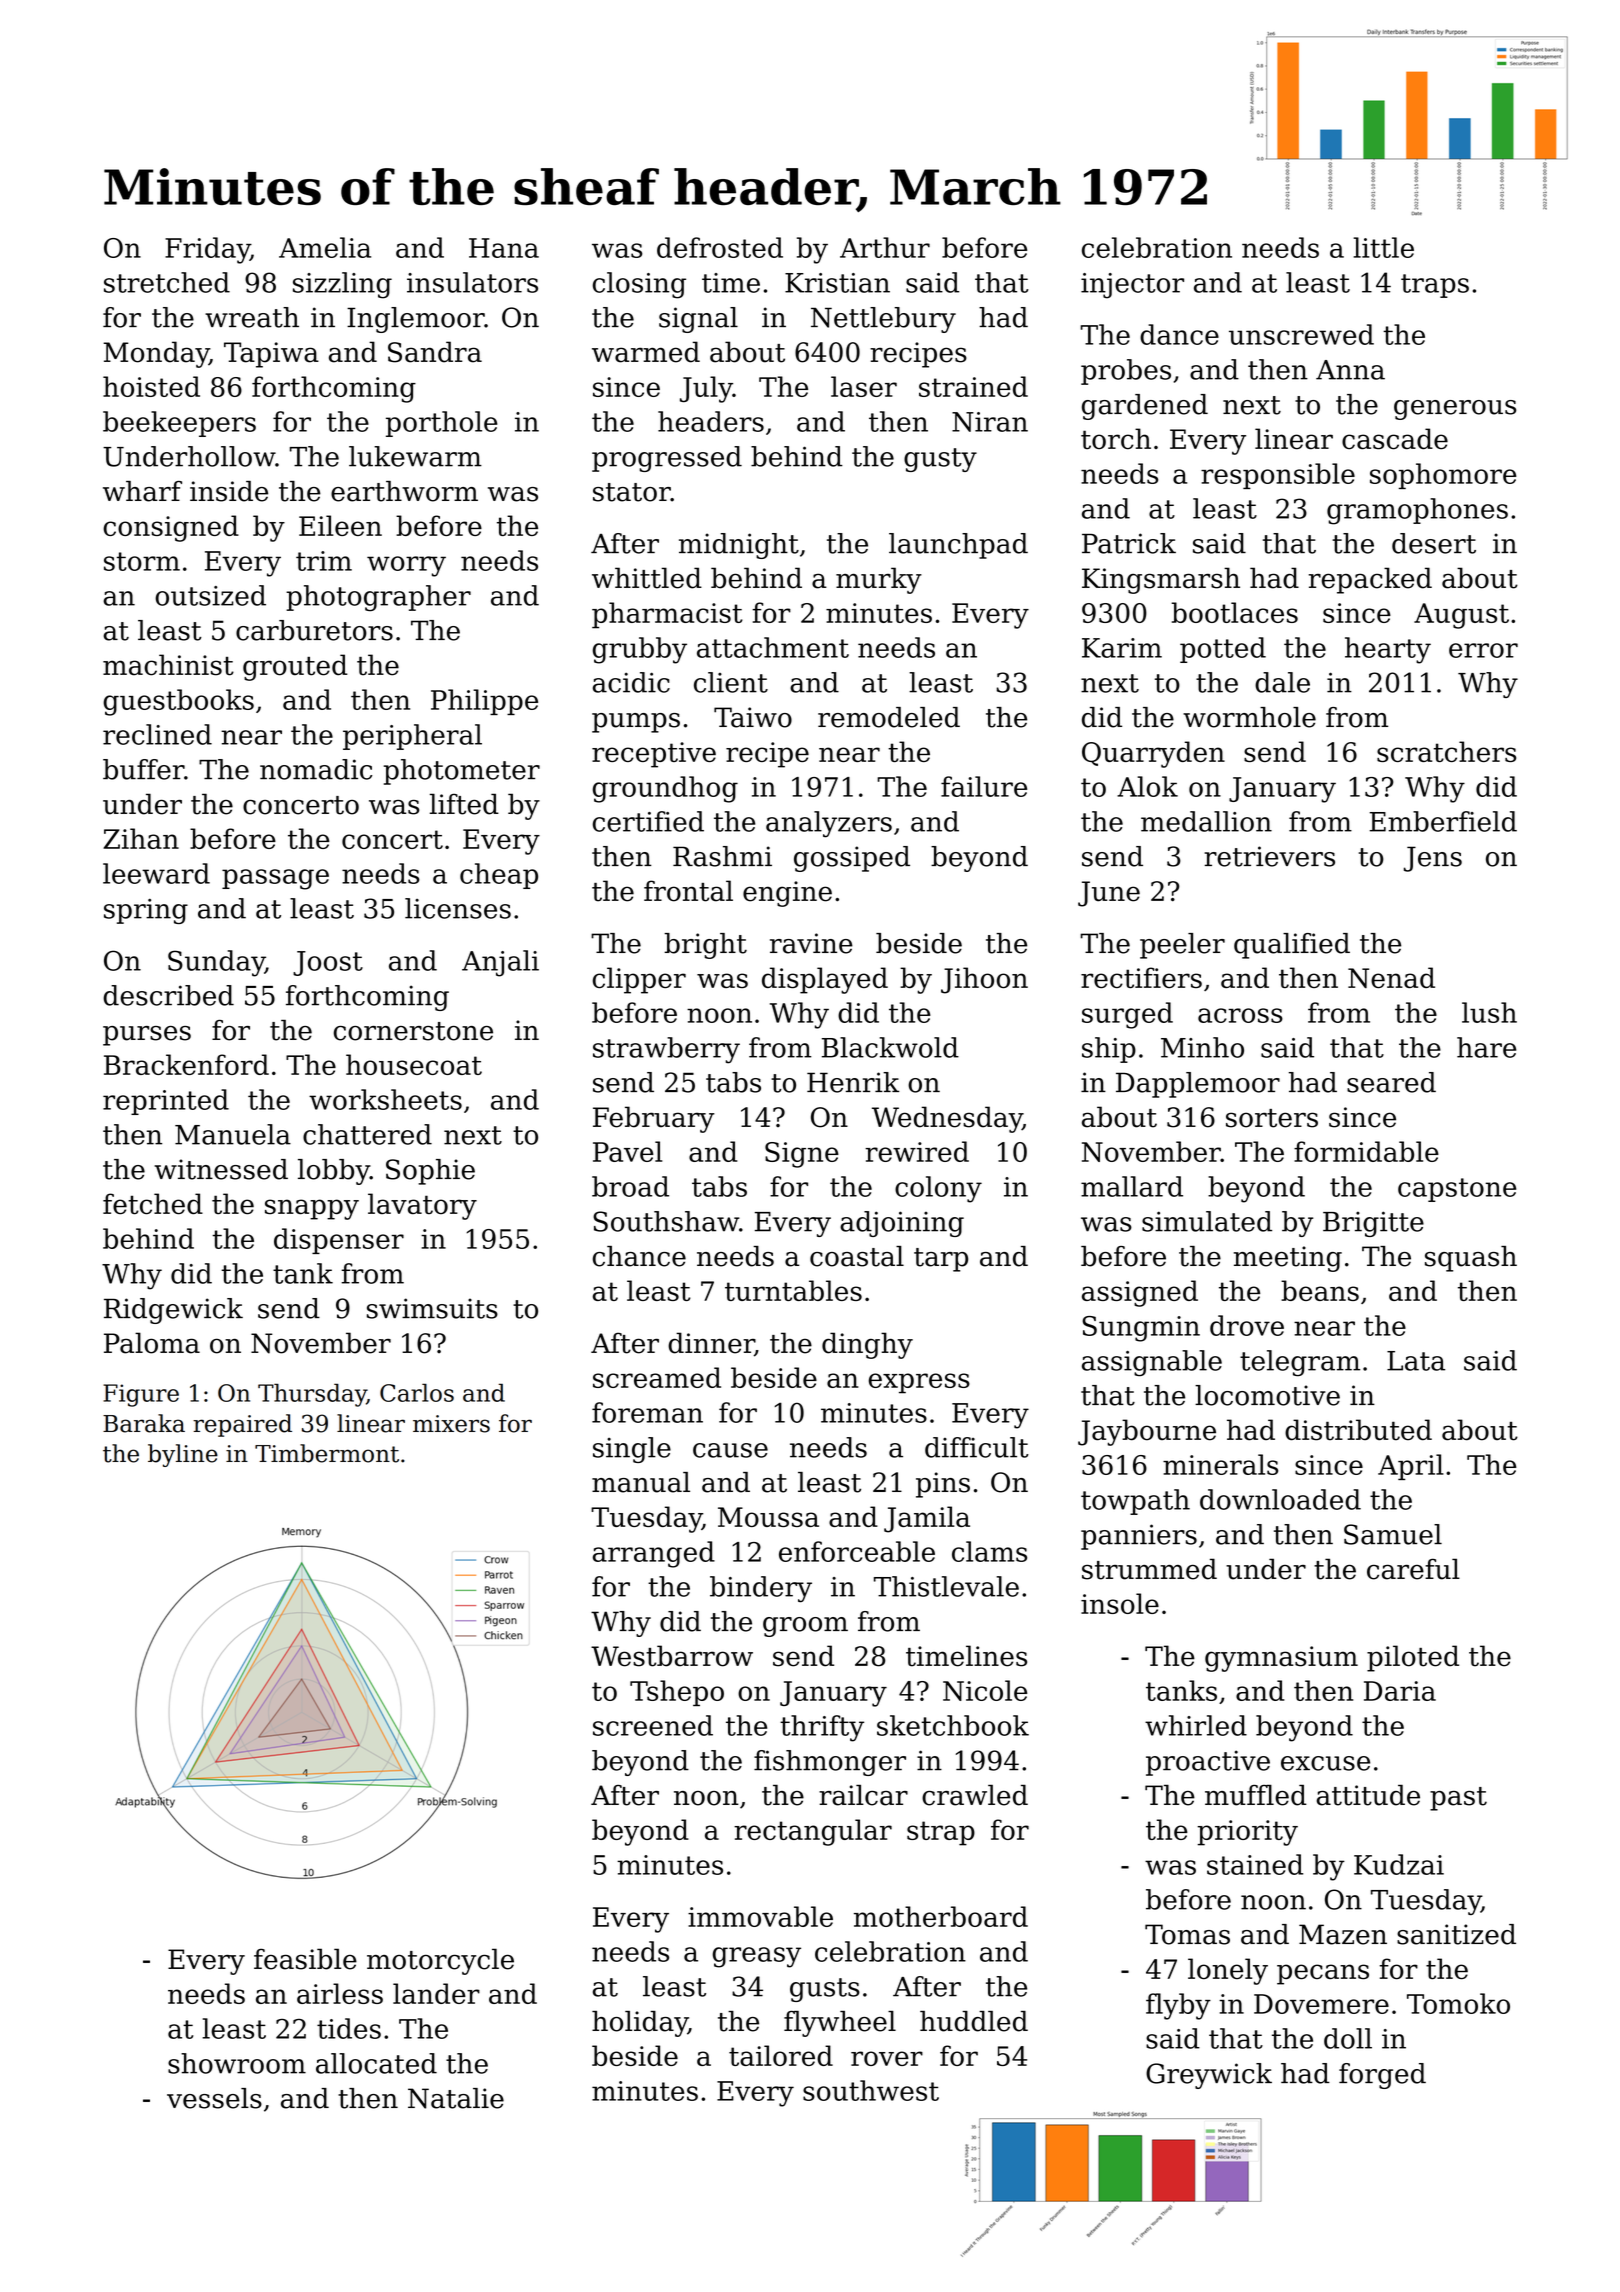  What do you see at coordinates (739, 546) in the screenshot?
I see `midnight` at bounding box center [739, 546].
